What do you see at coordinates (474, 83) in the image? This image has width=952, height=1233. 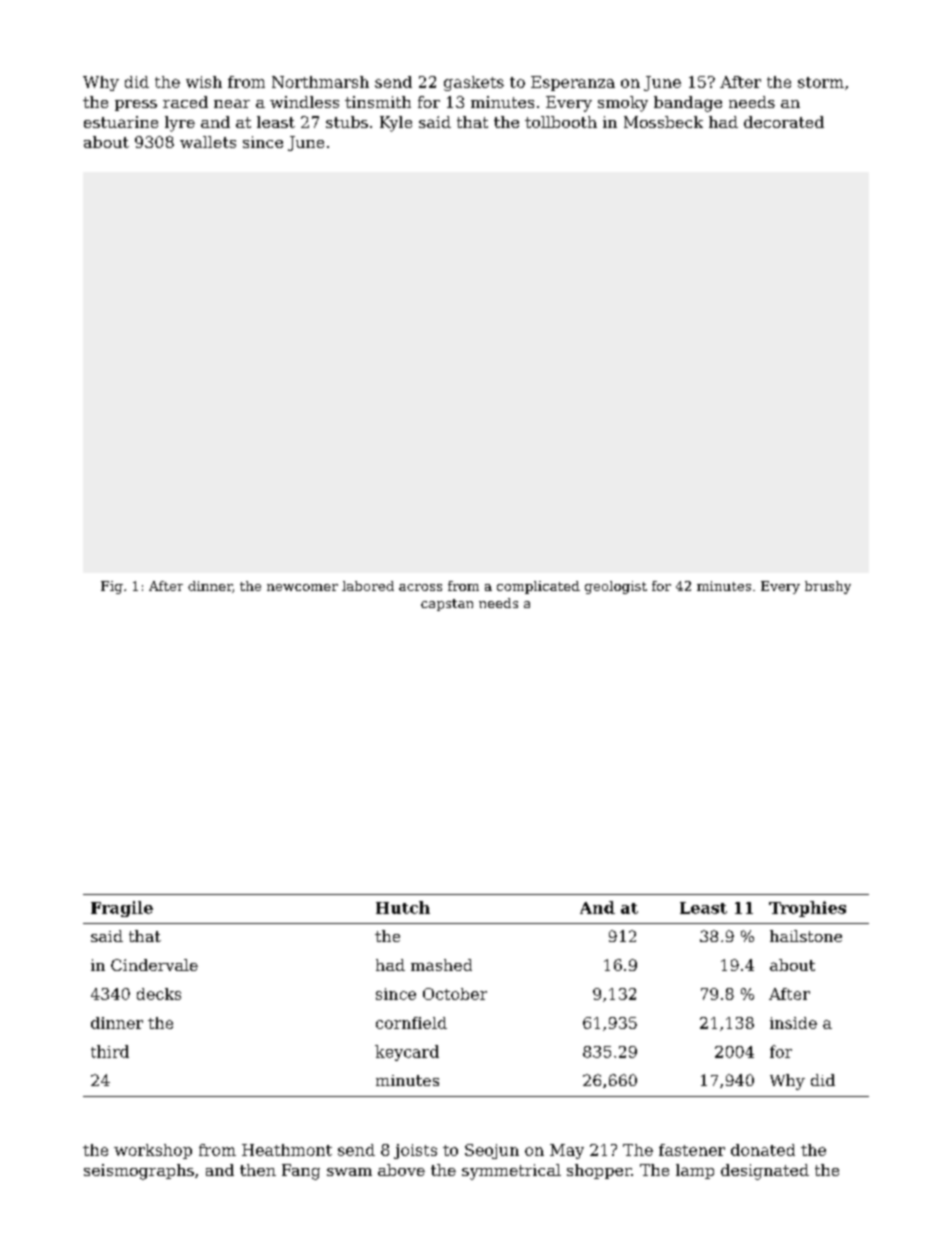 I see `gaskets` at bounding box center [474, 83].
